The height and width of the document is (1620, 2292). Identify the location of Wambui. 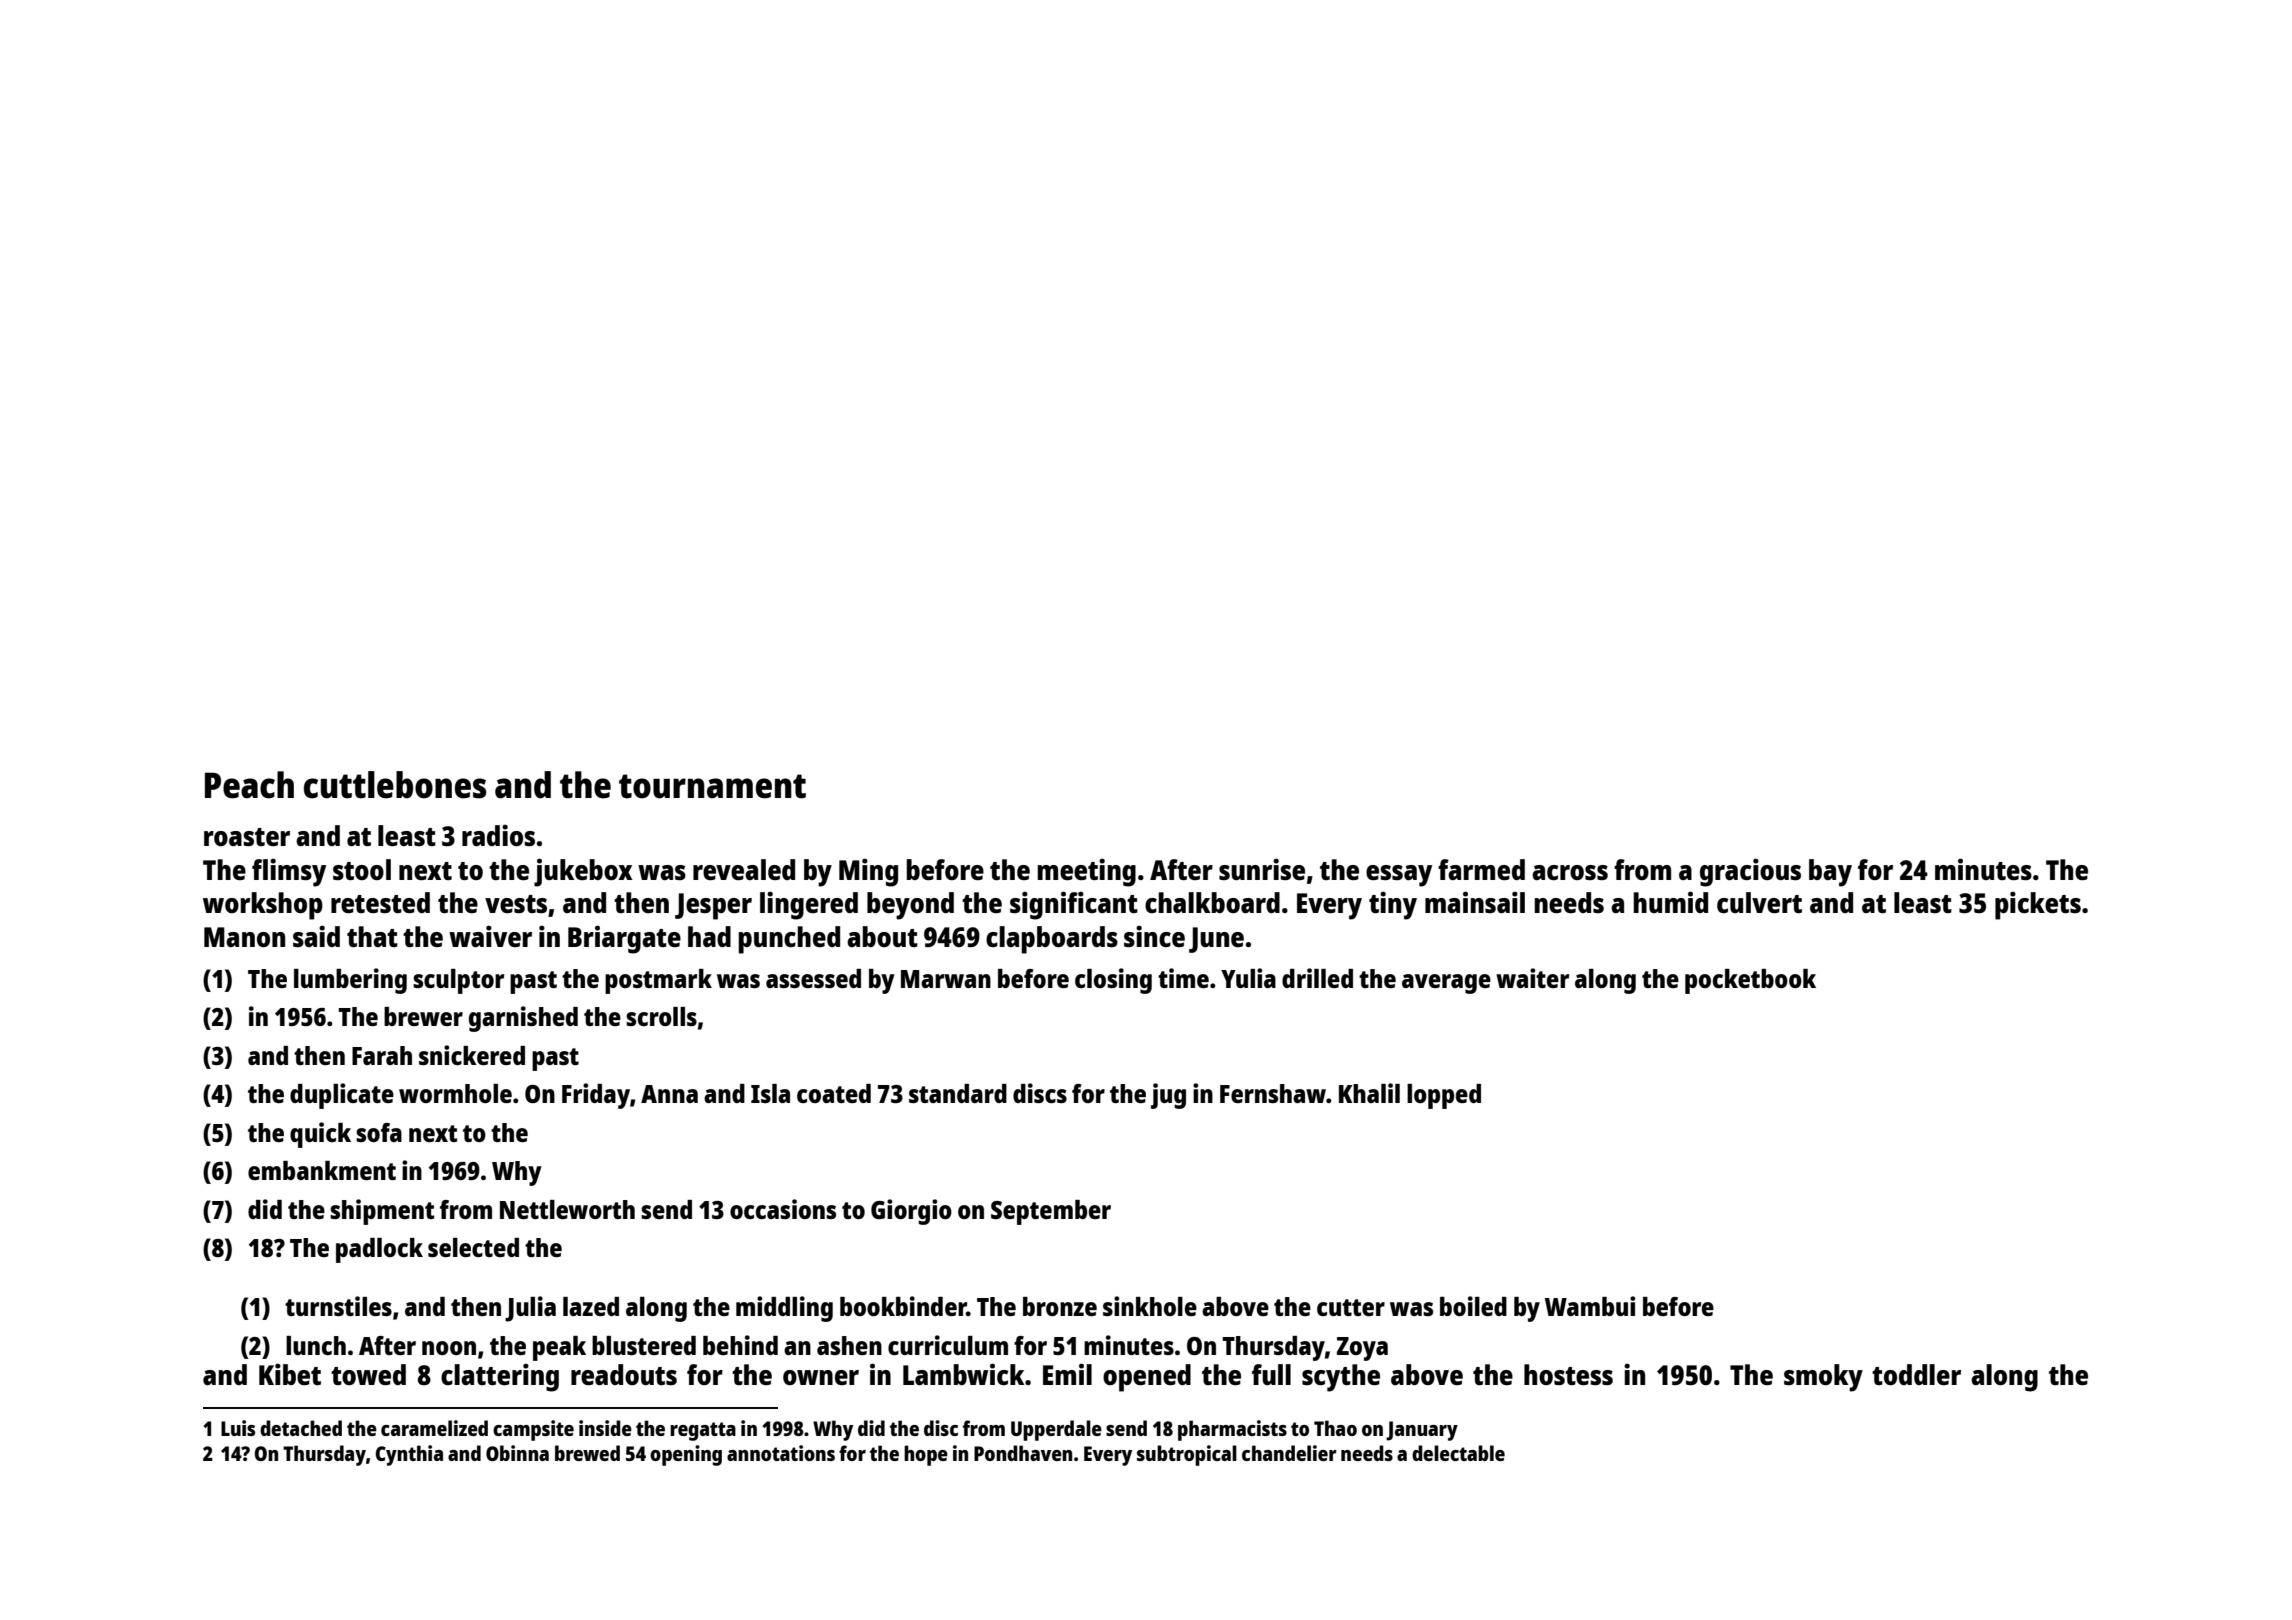
(1590, 1306).
